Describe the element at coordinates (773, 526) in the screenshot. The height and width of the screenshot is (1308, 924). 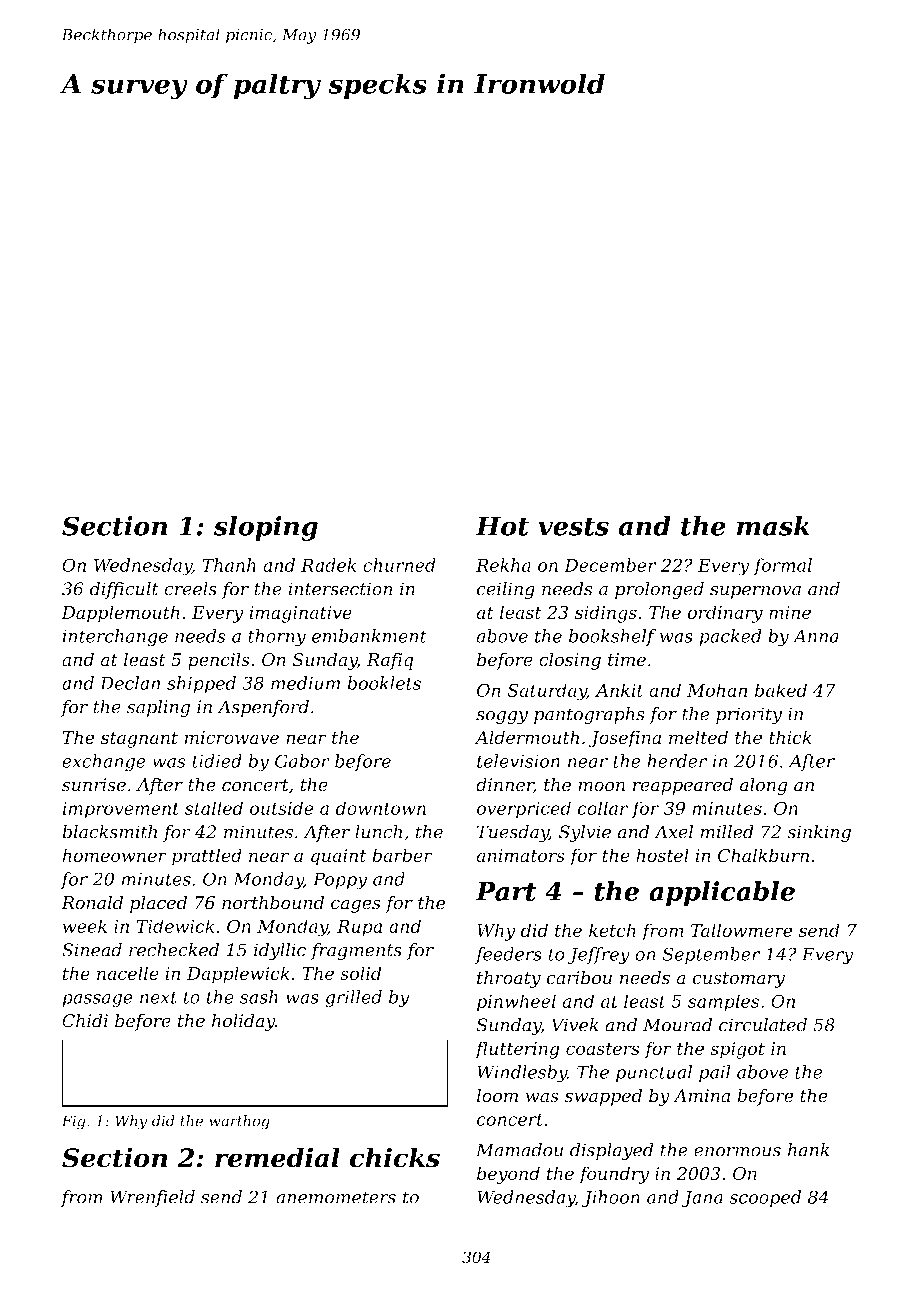
I see `mask` at that location.
